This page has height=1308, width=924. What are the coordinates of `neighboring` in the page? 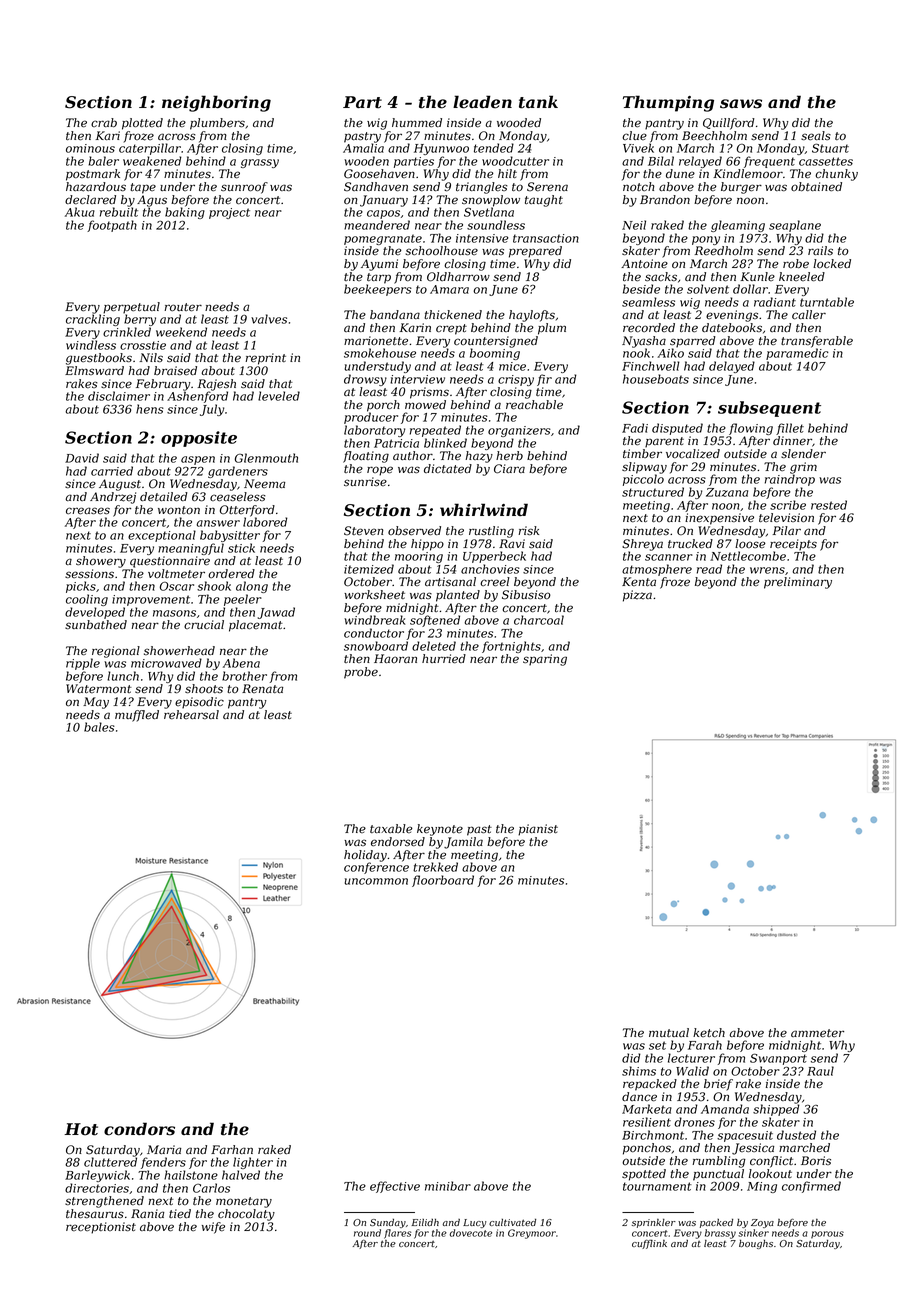 It's located at (216, 103).
